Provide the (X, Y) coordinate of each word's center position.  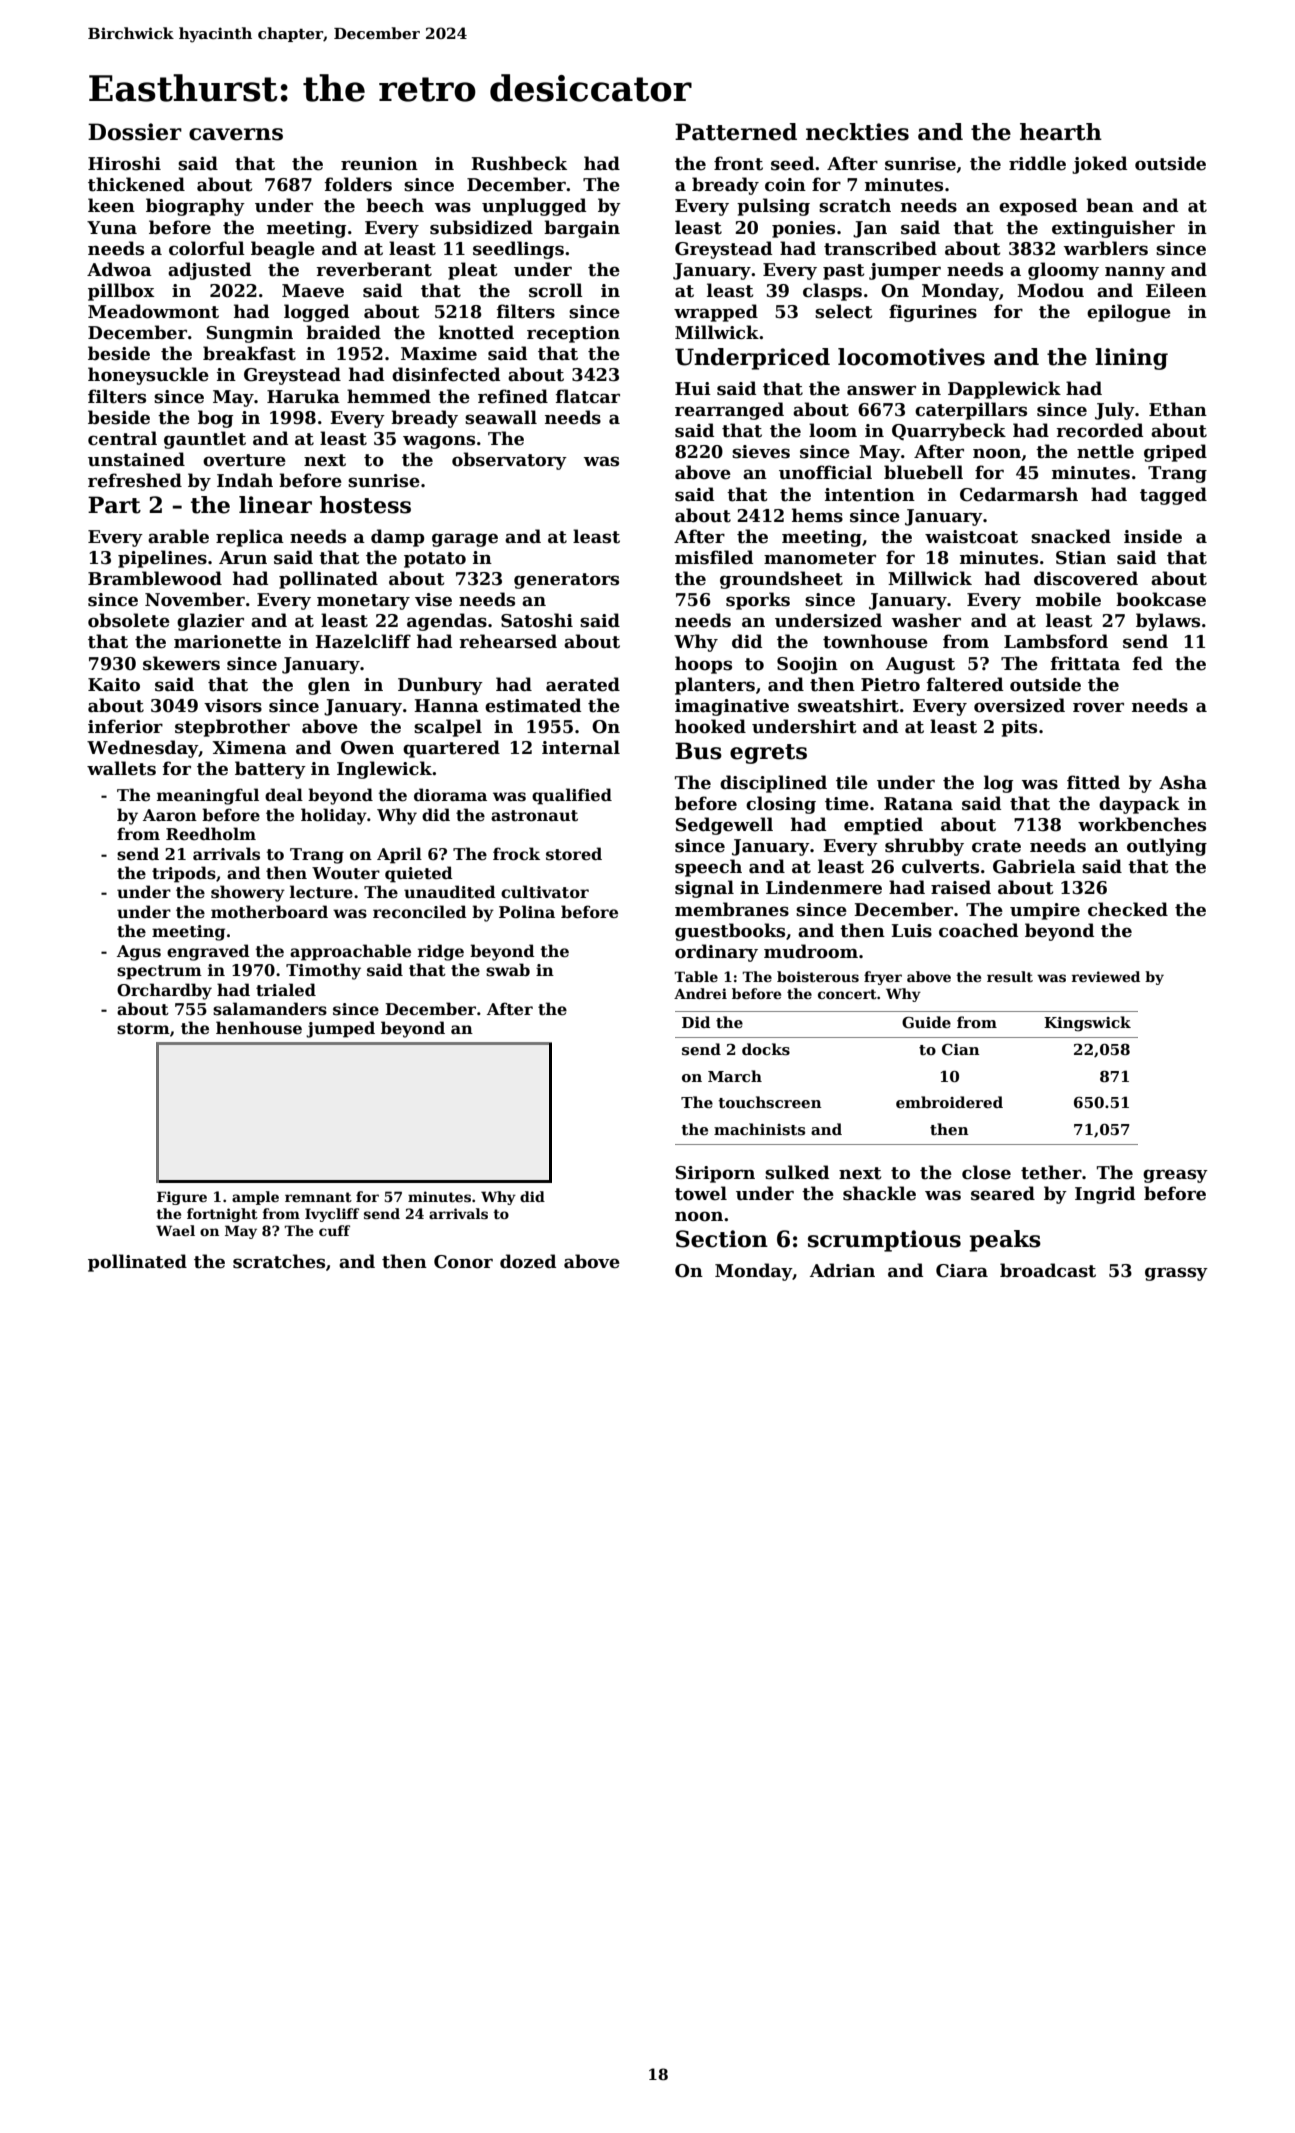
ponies (803, 229)
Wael (175, 1230)
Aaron (170, 815)
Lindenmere (824, 887)
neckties (857, 132)
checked (1128, 909)
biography (195, 207)
